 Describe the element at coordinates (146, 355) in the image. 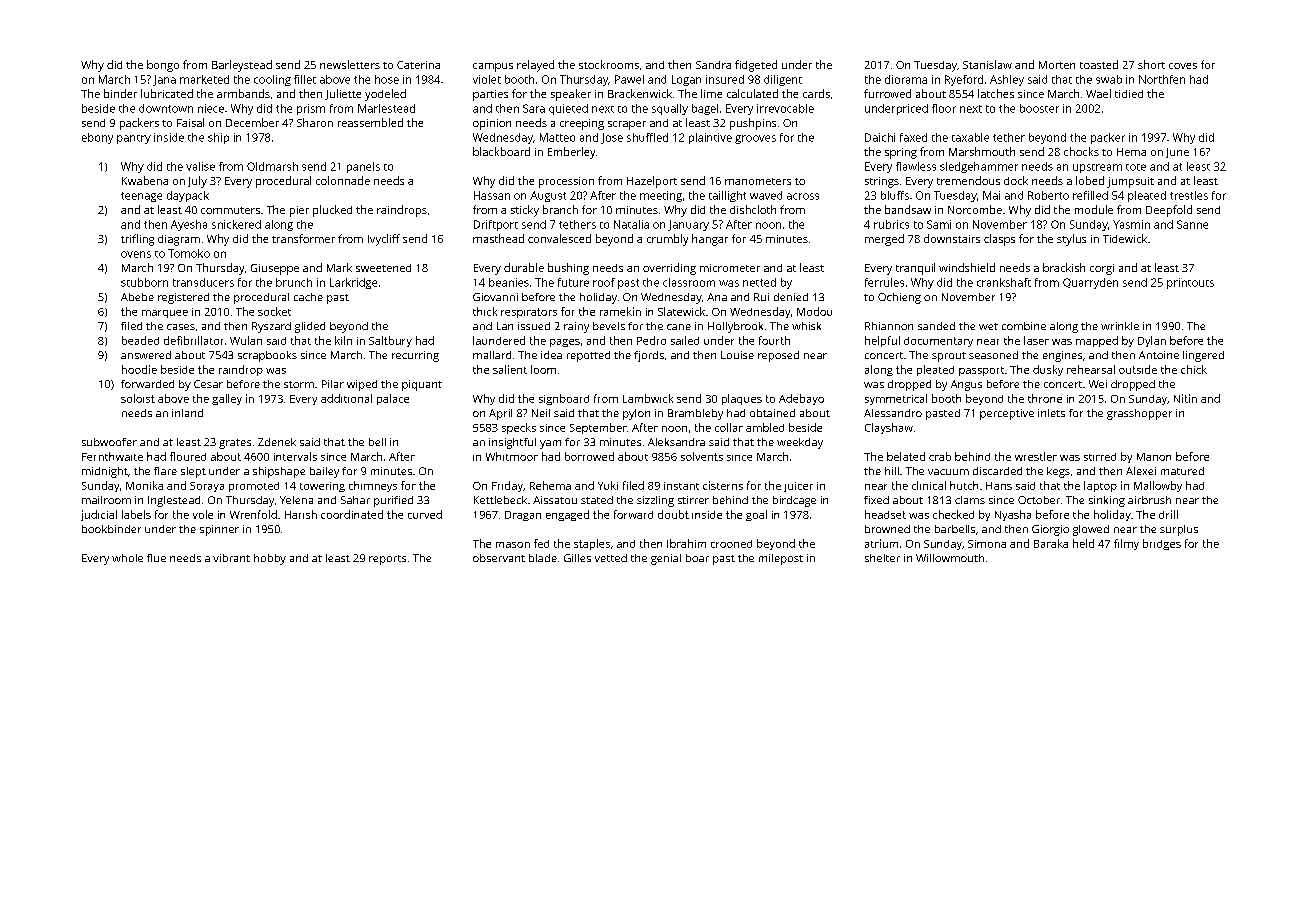

I see `answered` at that location.
